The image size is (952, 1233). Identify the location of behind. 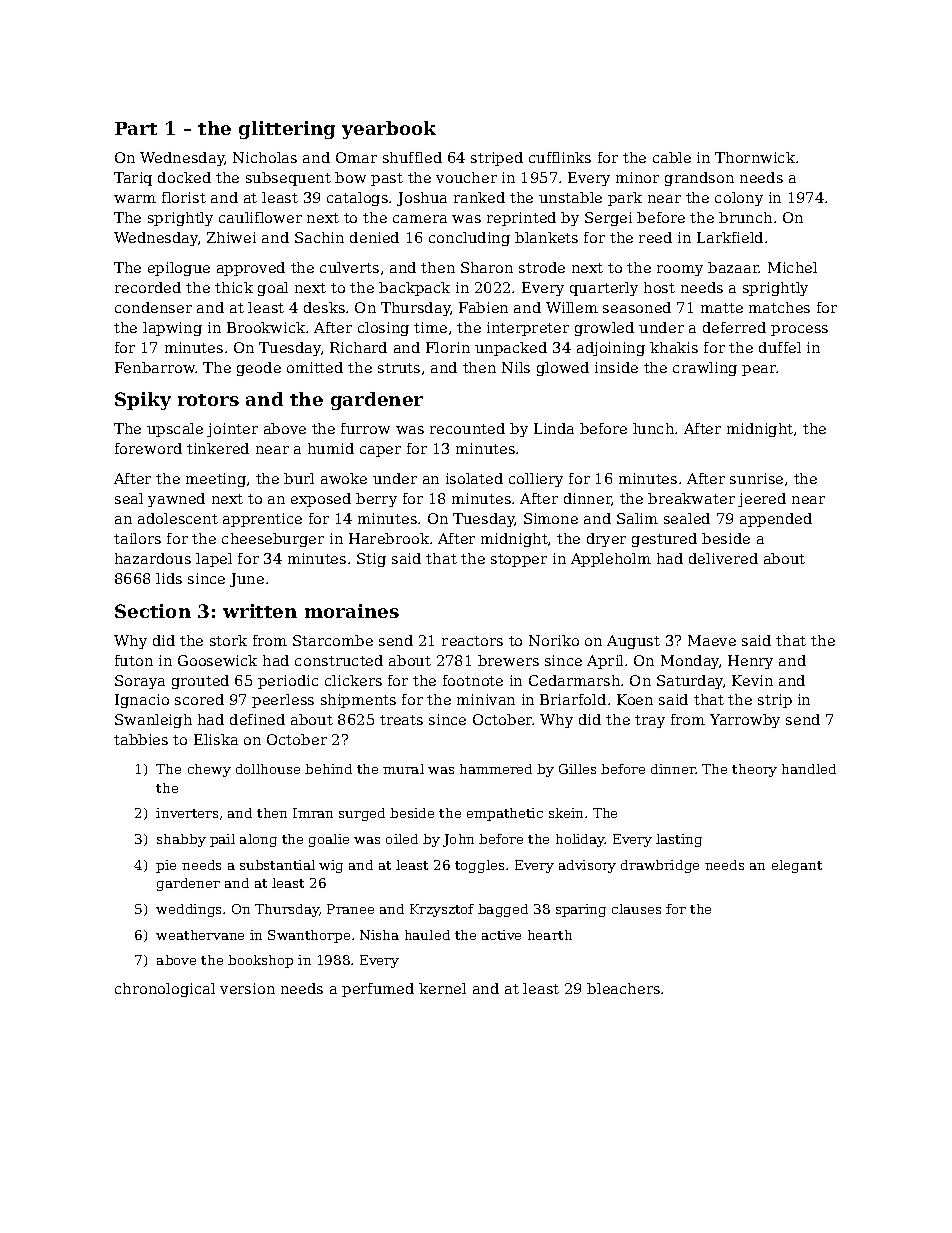
(328, 769).
